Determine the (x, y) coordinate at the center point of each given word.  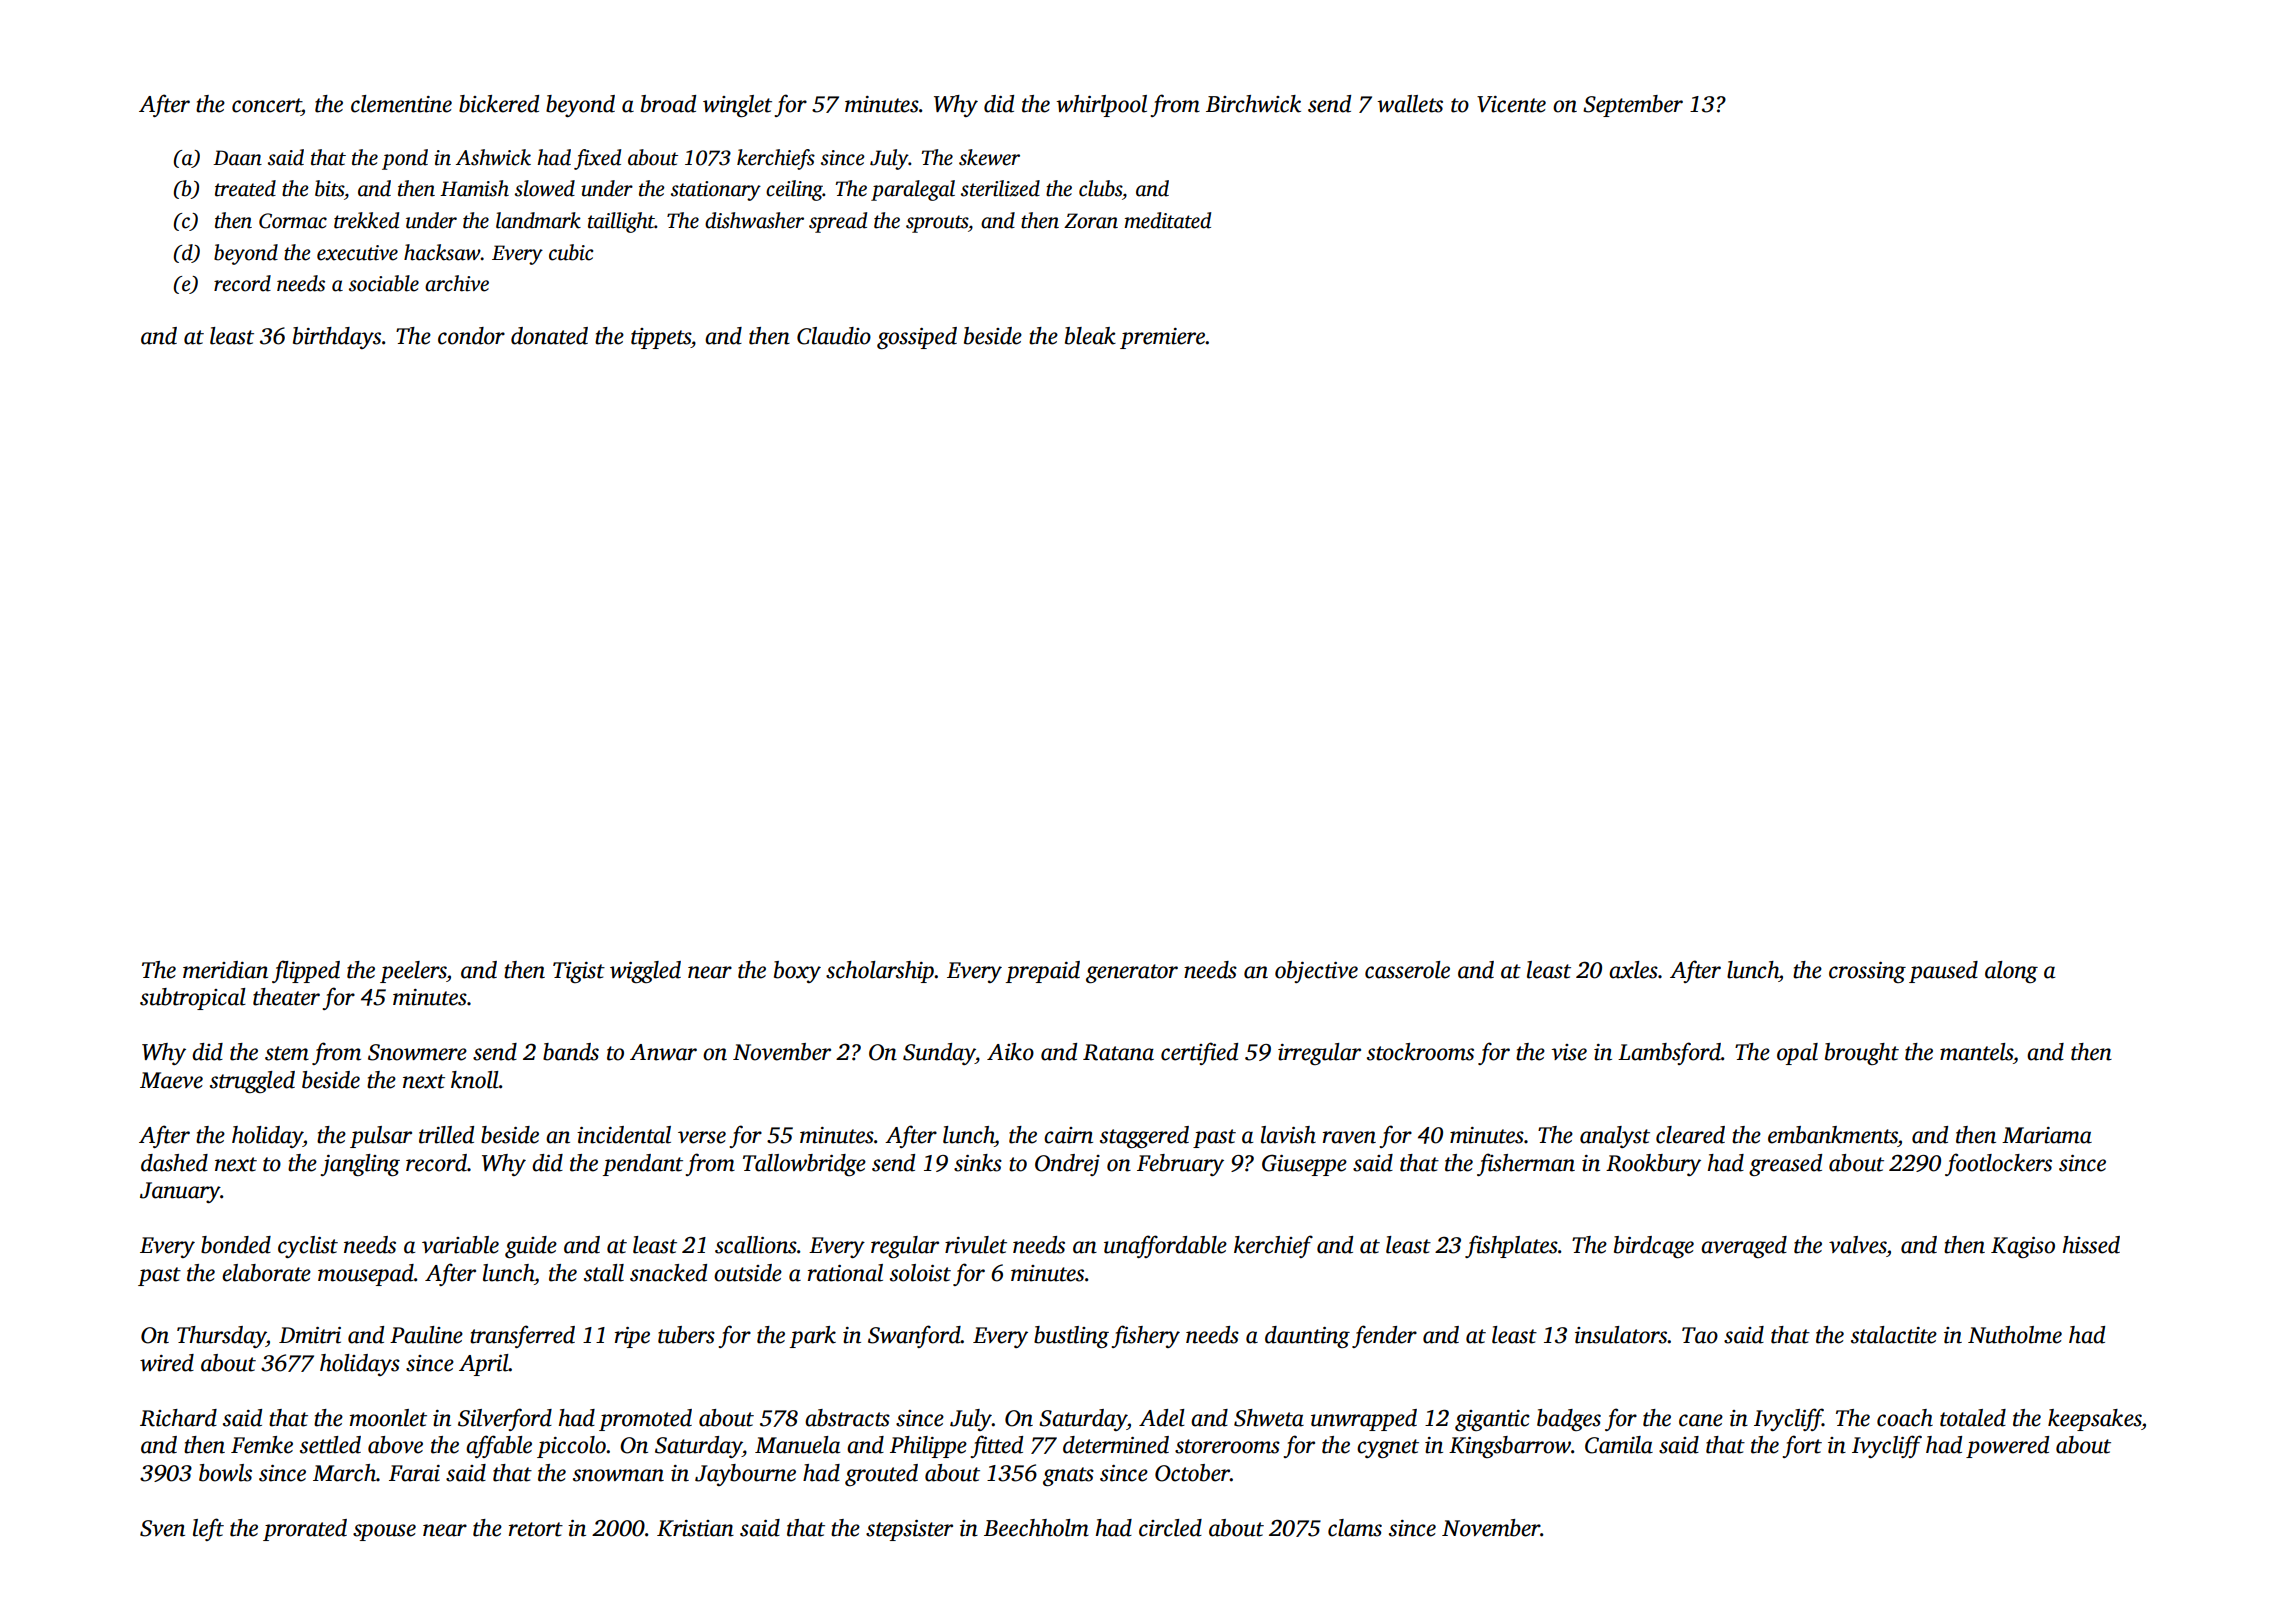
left (208, 1529)
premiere (1163, 338)
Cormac (293, 221)
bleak (1090, 336)
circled (1170, 1528)
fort (1802, 1446)
